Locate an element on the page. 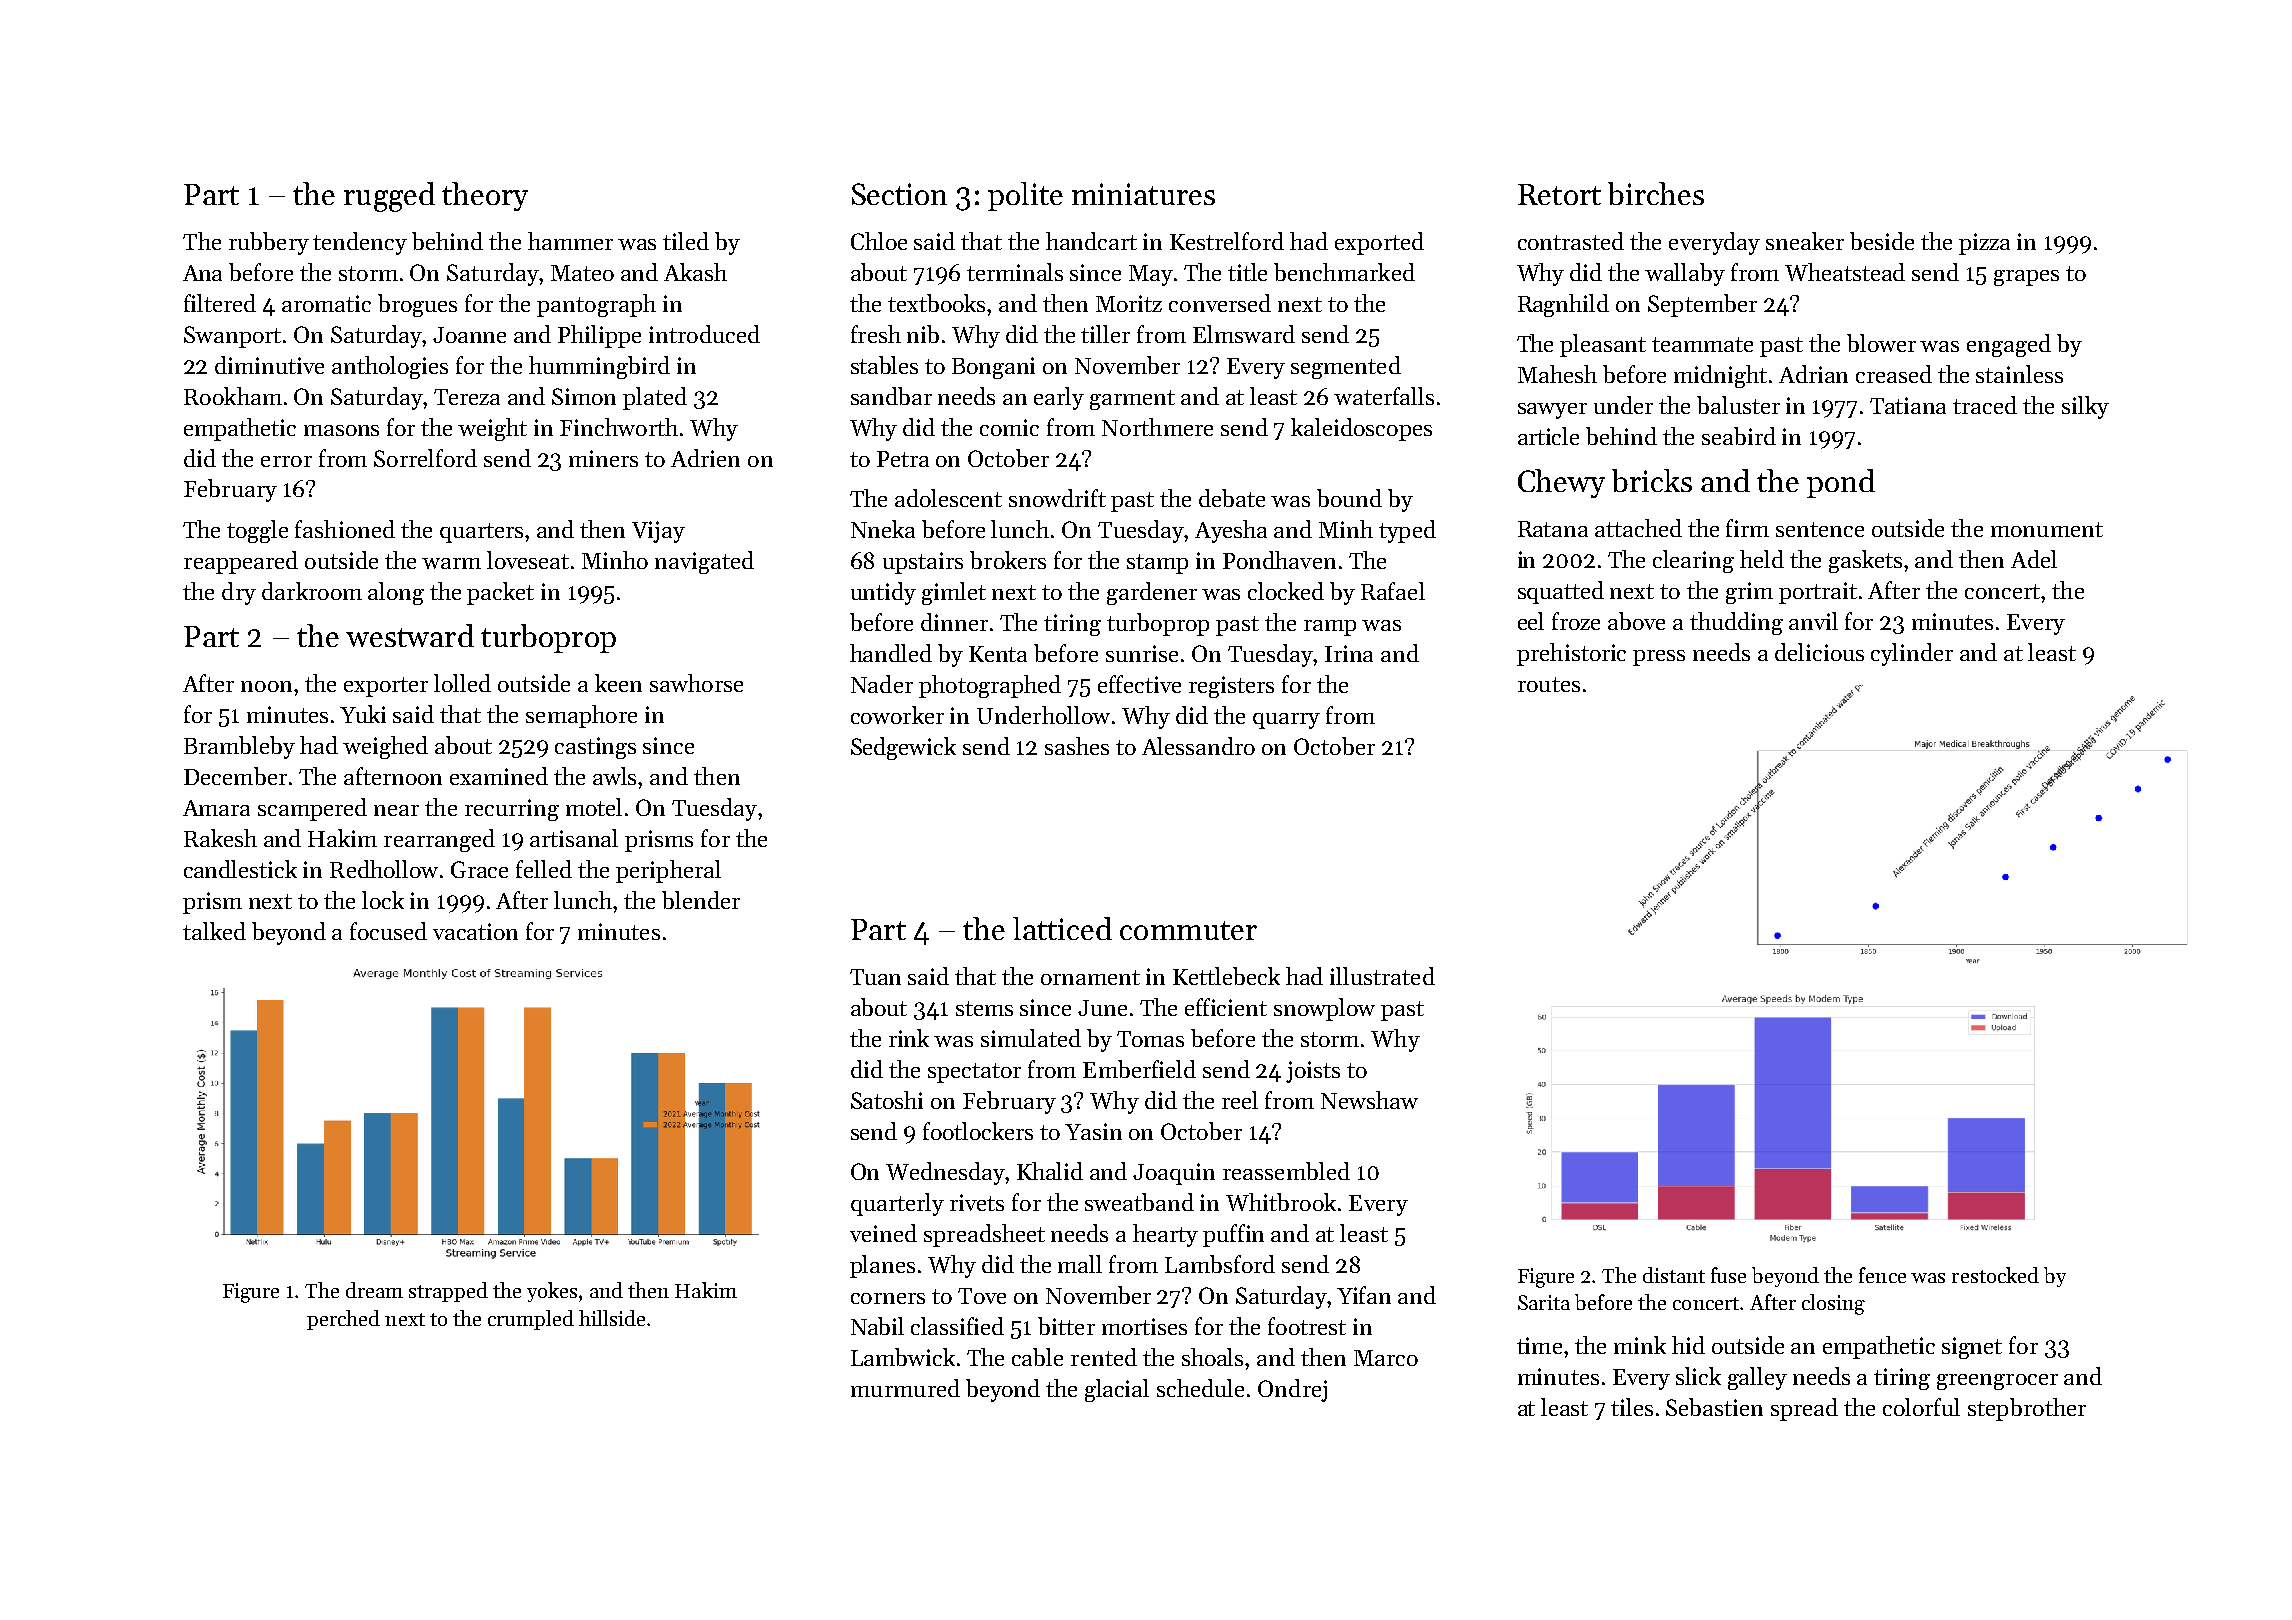  mink is located at coordinates (1640, 1345).
